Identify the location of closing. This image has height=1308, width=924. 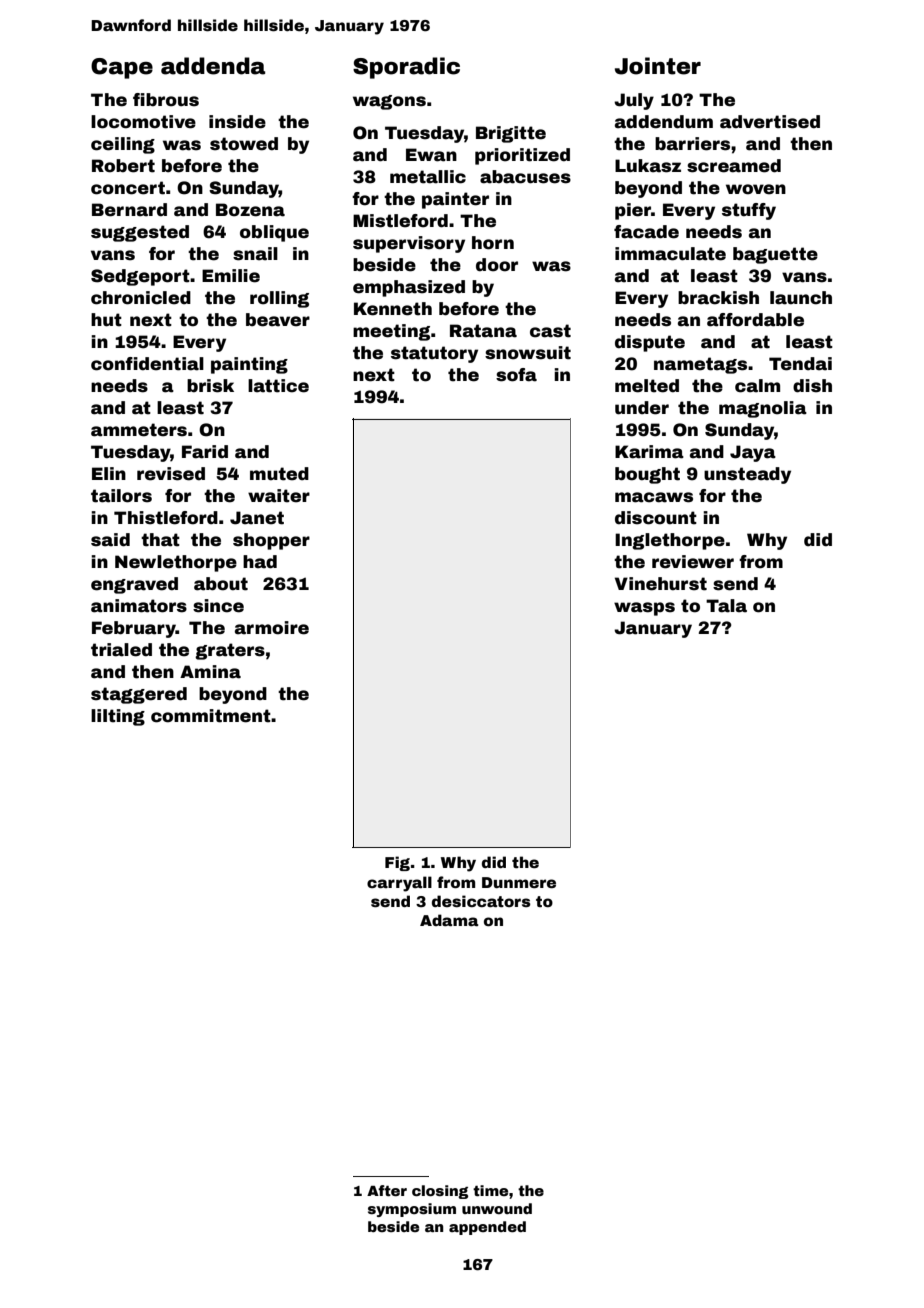
(440, 1192).
